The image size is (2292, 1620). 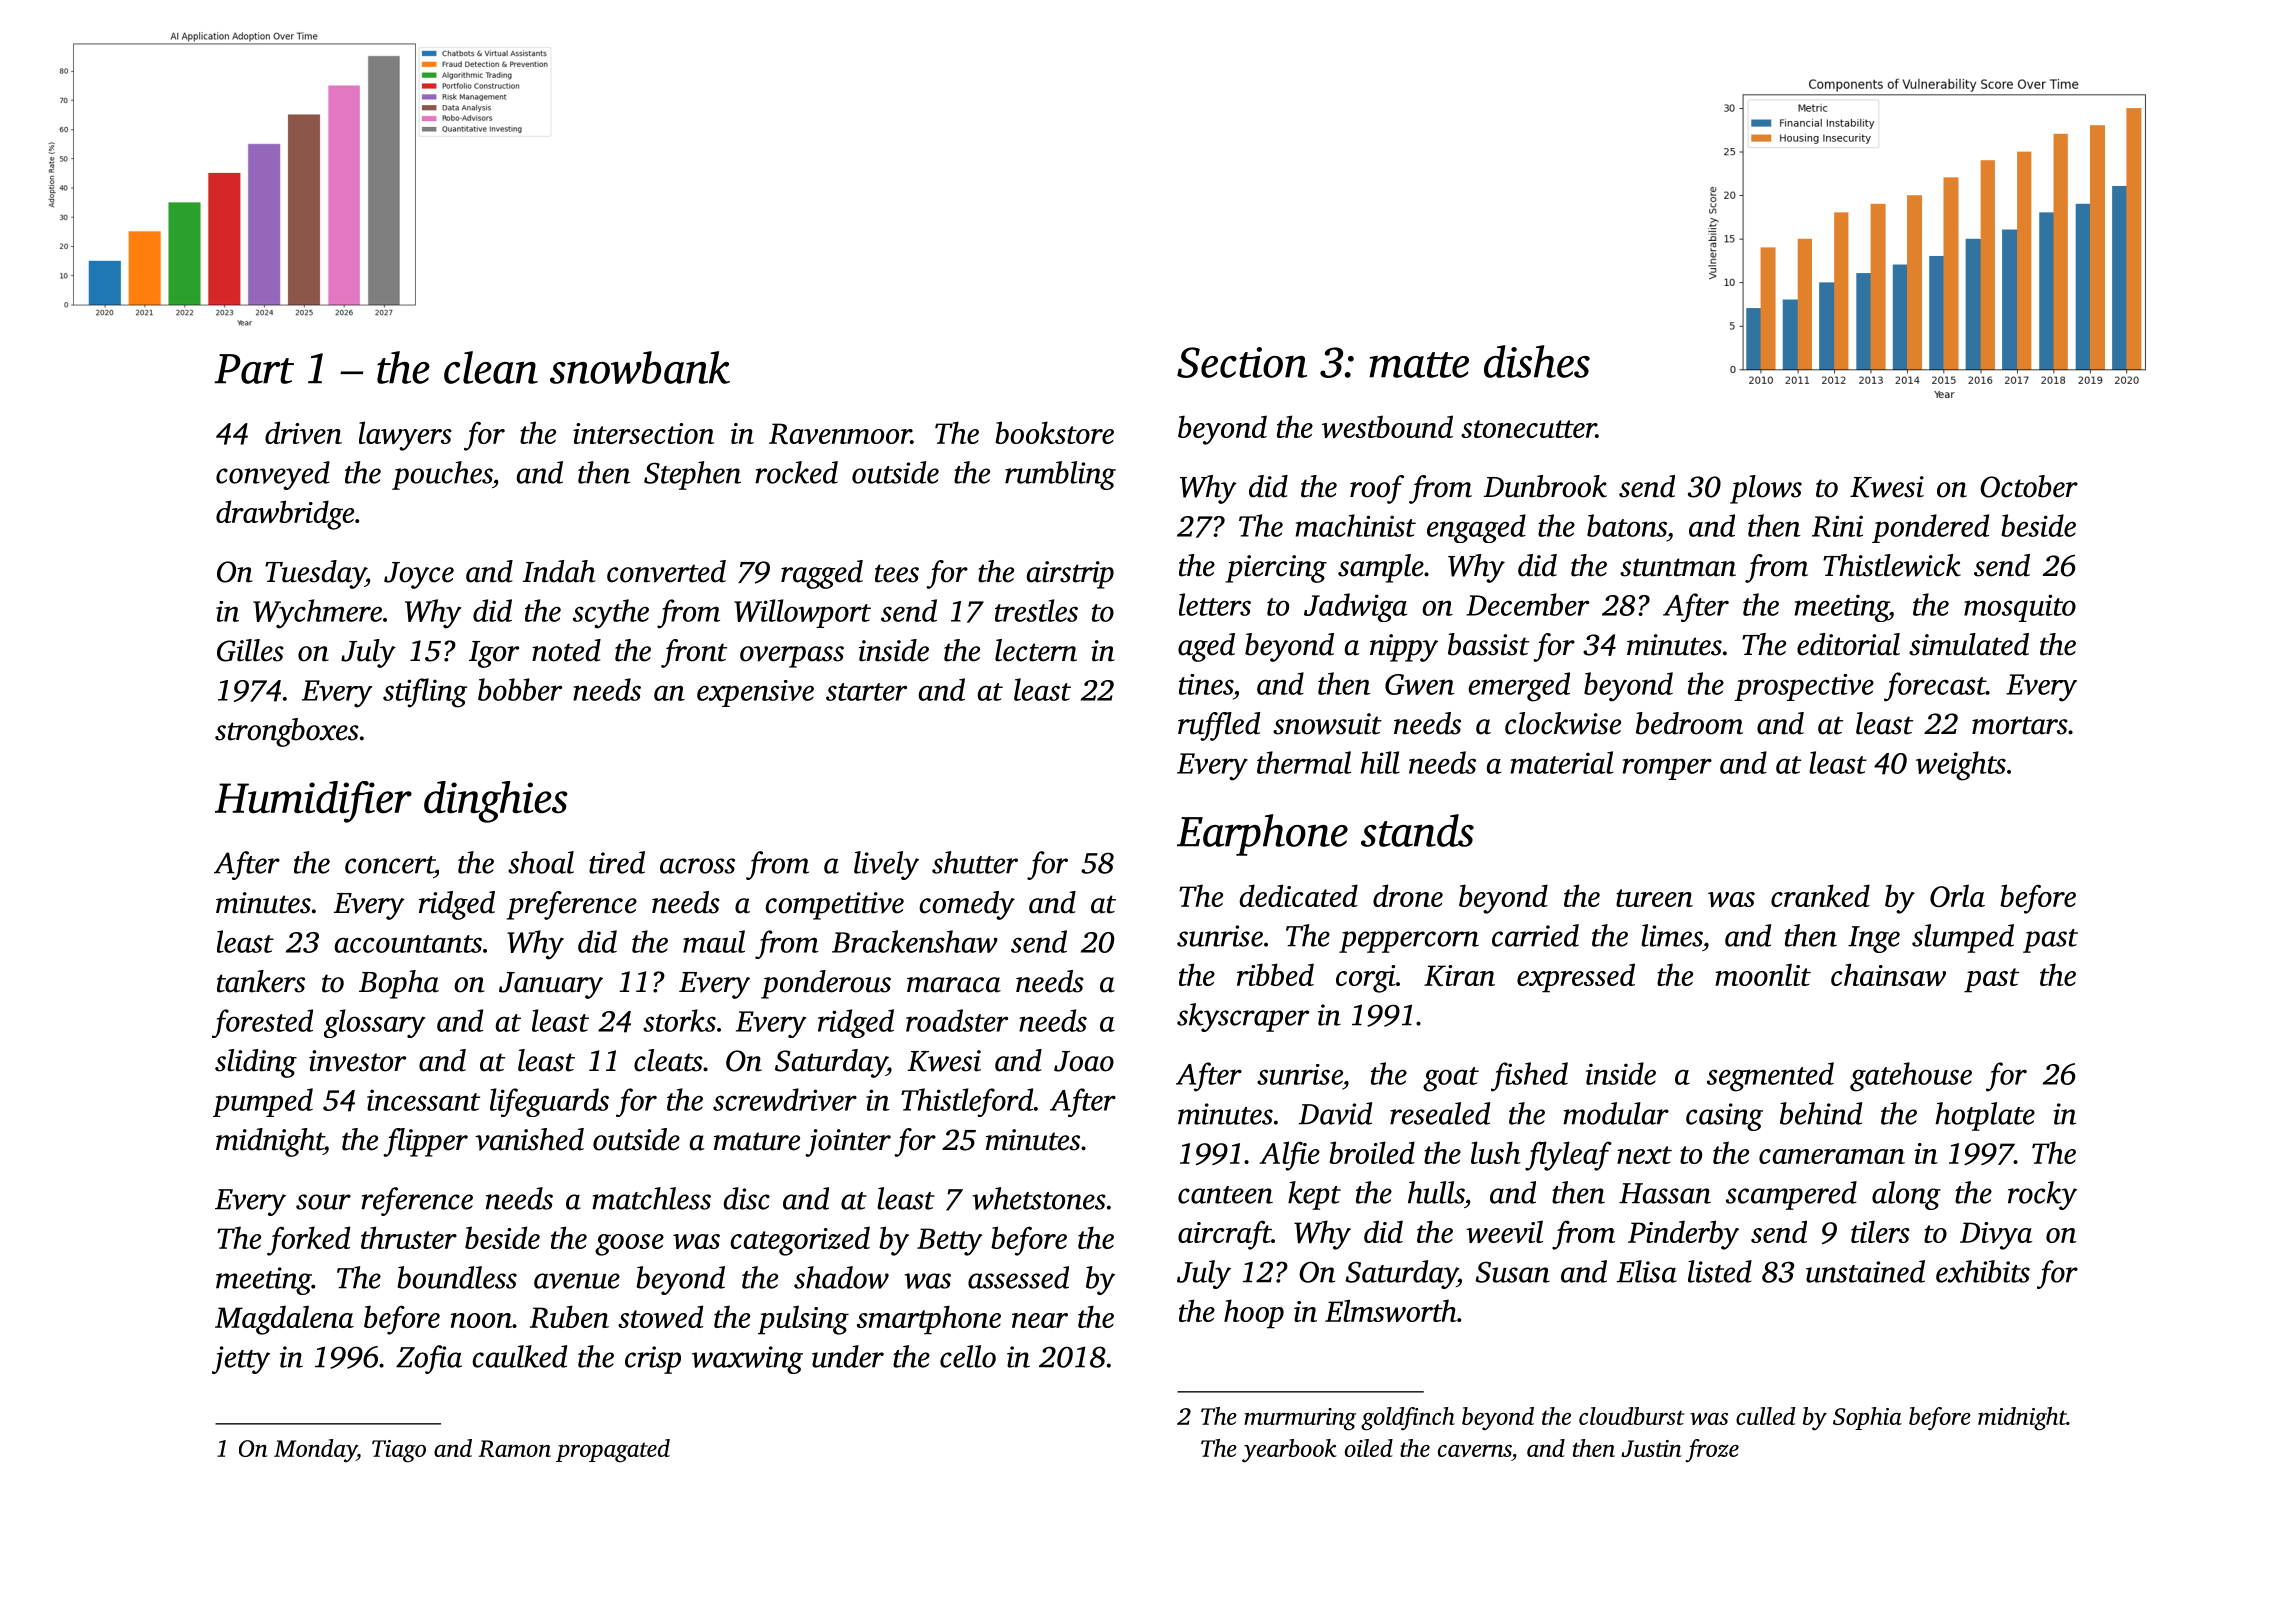 I want to click on Orla, so click(x=1957, y=895).
